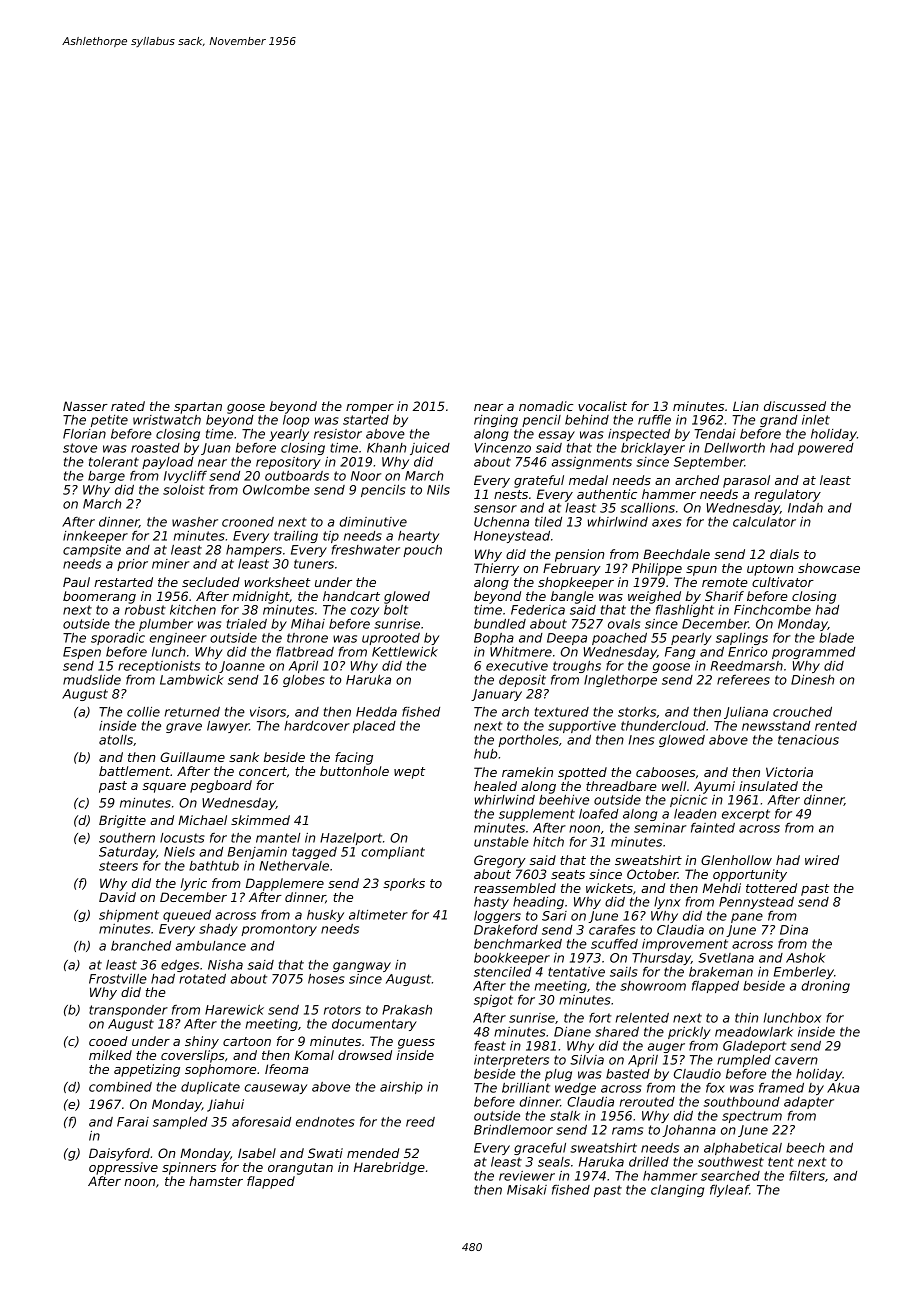 The width and height of the screenshot is (924, 1308). What do you see at coordinates (123, 1168) in the screenshot?
I see `oppressive` at bounding box center [123, 1168].
